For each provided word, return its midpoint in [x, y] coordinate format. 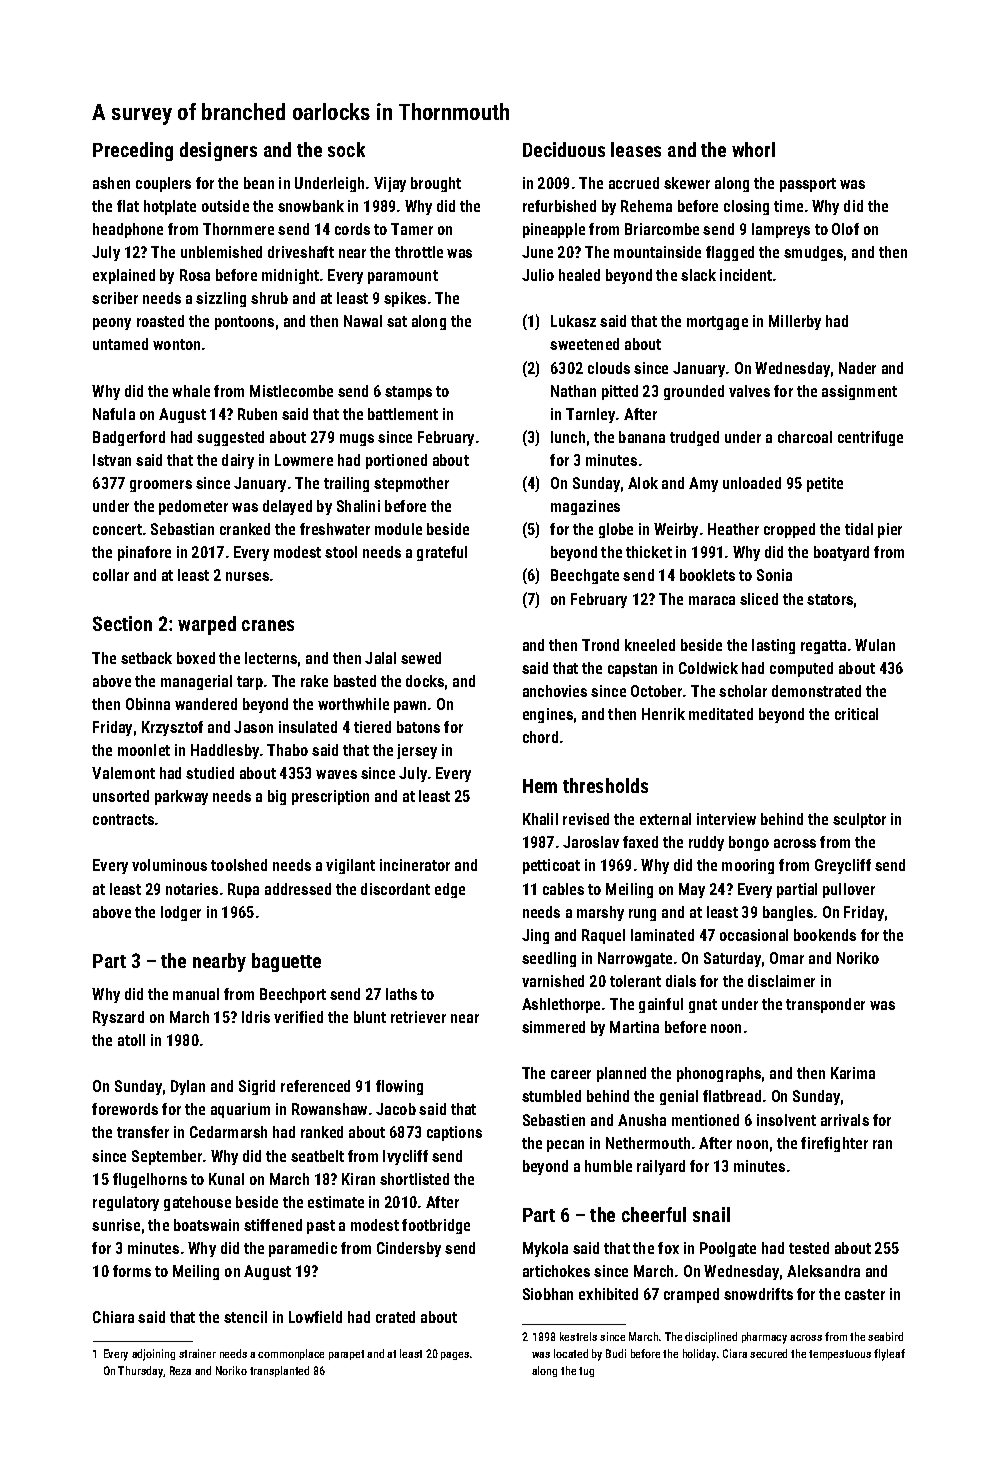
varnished [553, 981]
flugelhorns [150, 1180]
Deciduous [564, 149]
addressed [298, 889]
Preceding [133, 151]
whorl [753, 149]
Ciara [735, 1353]
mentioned [705, 1120]
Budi [616, 1353]
